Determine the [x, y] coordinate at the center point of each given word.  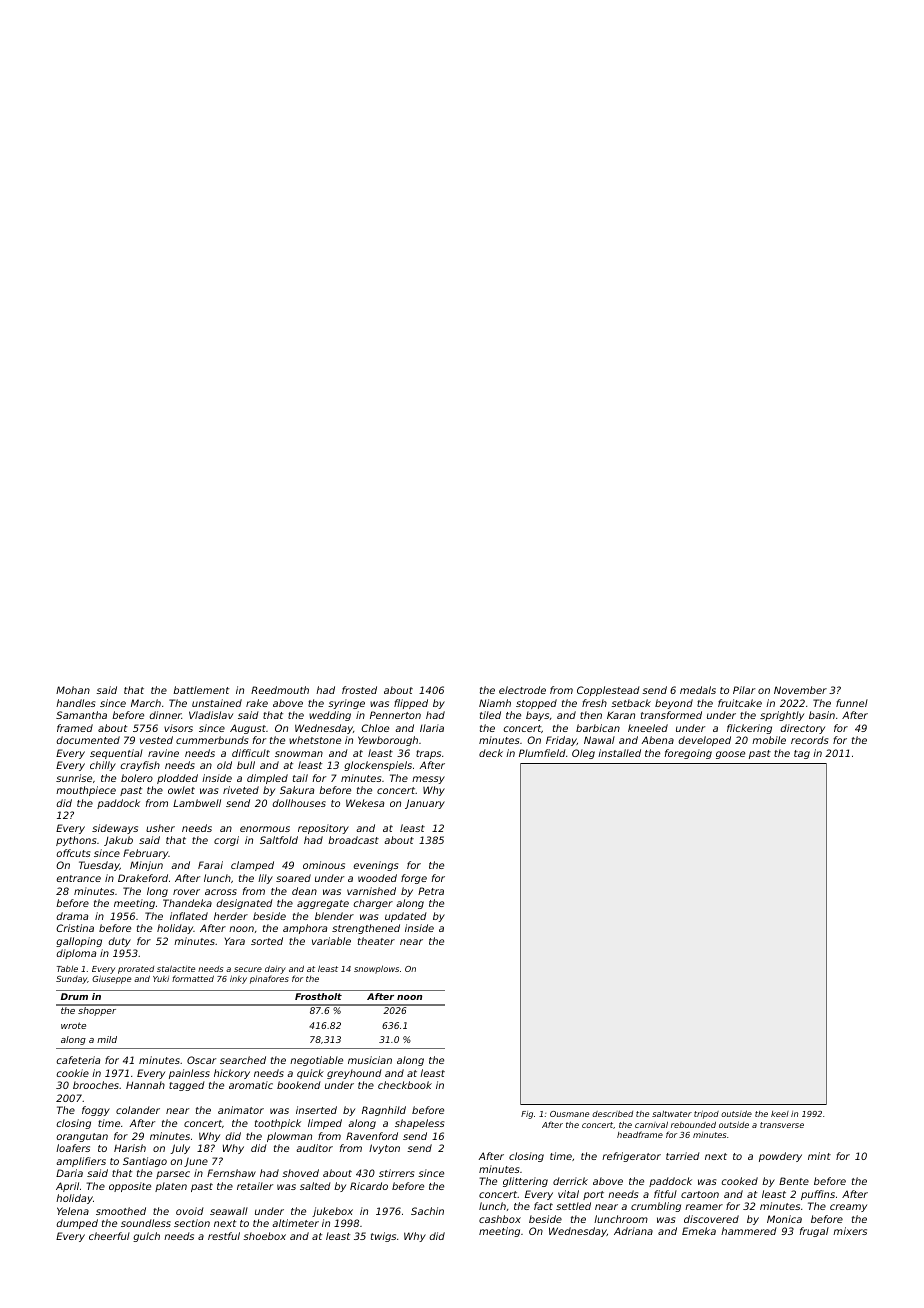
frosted [359, 690]
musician [370, 1060]
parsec [173, 1175]
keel [780, 1114]
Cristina [75, 928]
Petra [431, 891]
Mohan [73, 690]
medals [698, 690]
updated [406, 917]
